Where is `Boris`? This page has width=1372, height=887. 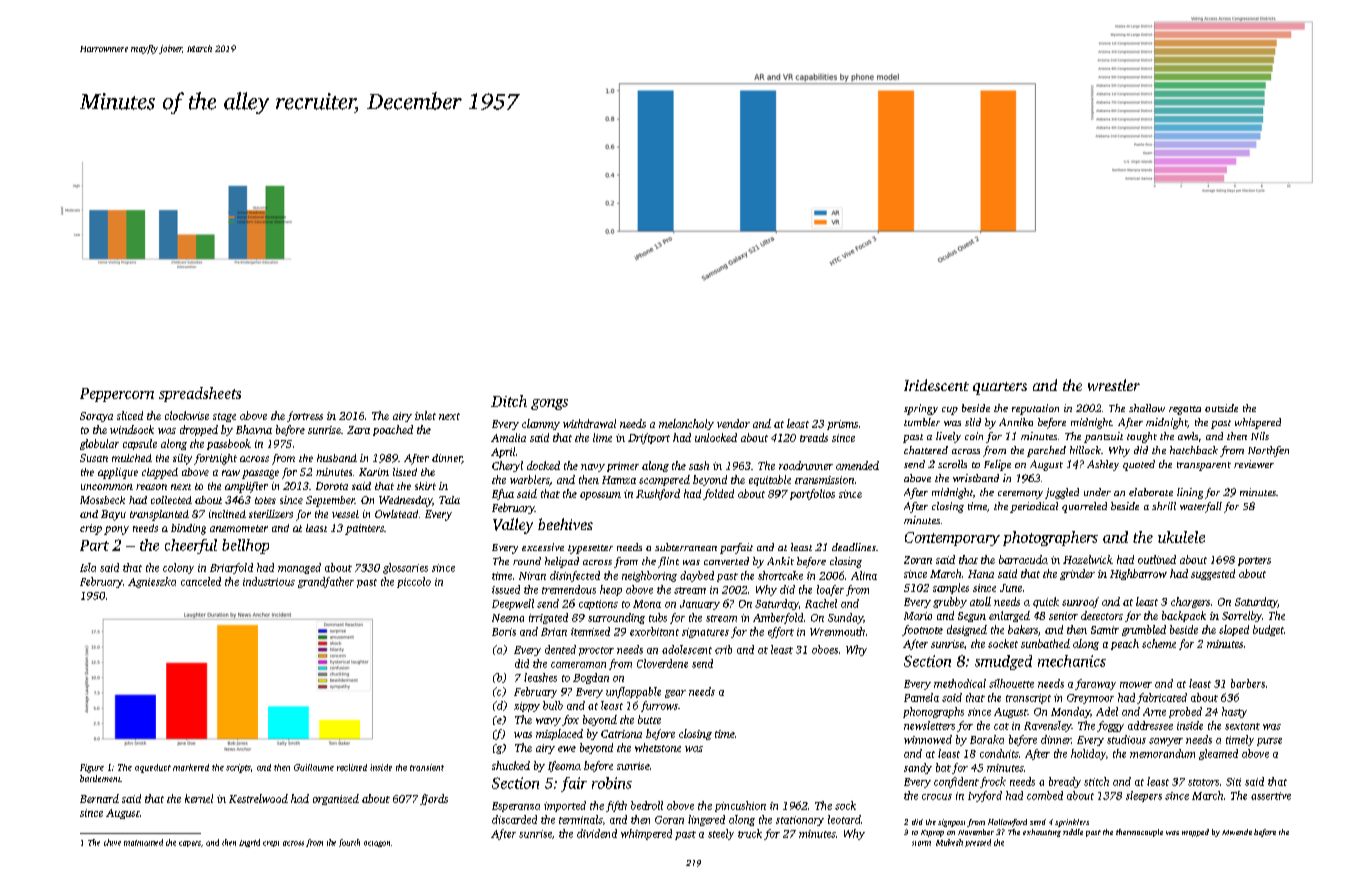 Boris is located at coordinates (504, 632).
